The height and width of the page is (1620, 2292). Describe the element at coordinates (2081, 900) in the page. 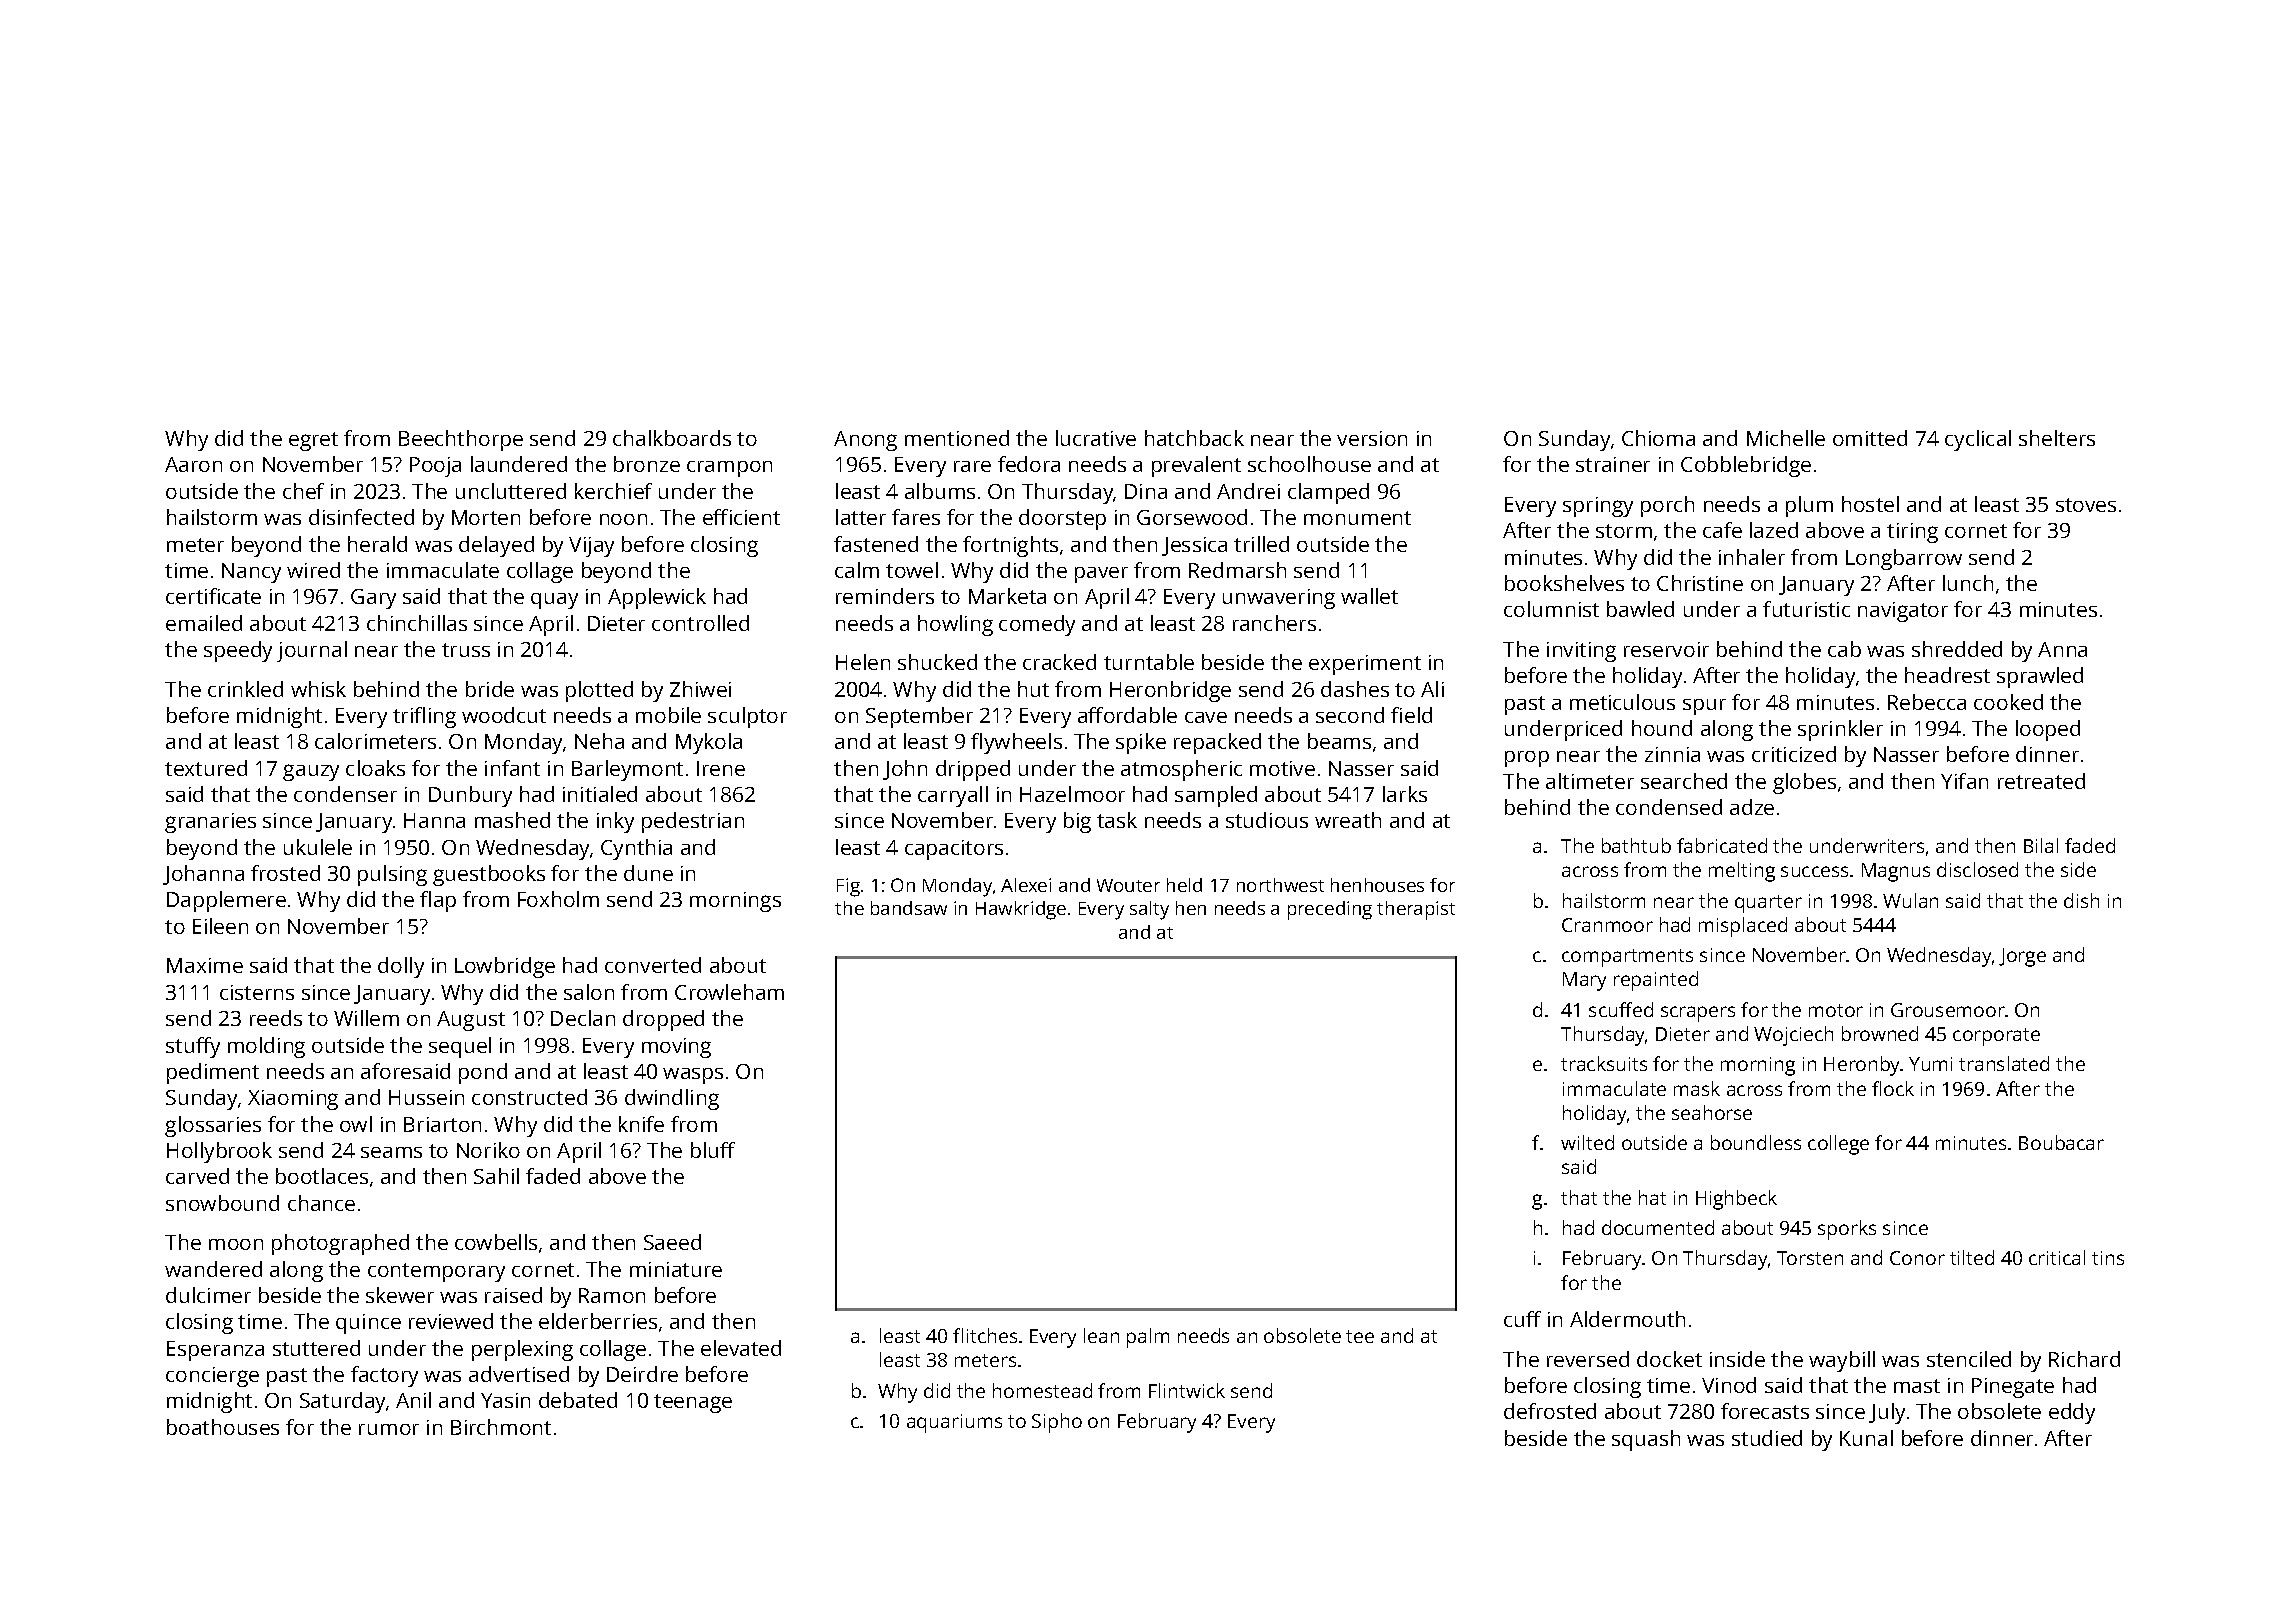

I see `dish` at that location.
